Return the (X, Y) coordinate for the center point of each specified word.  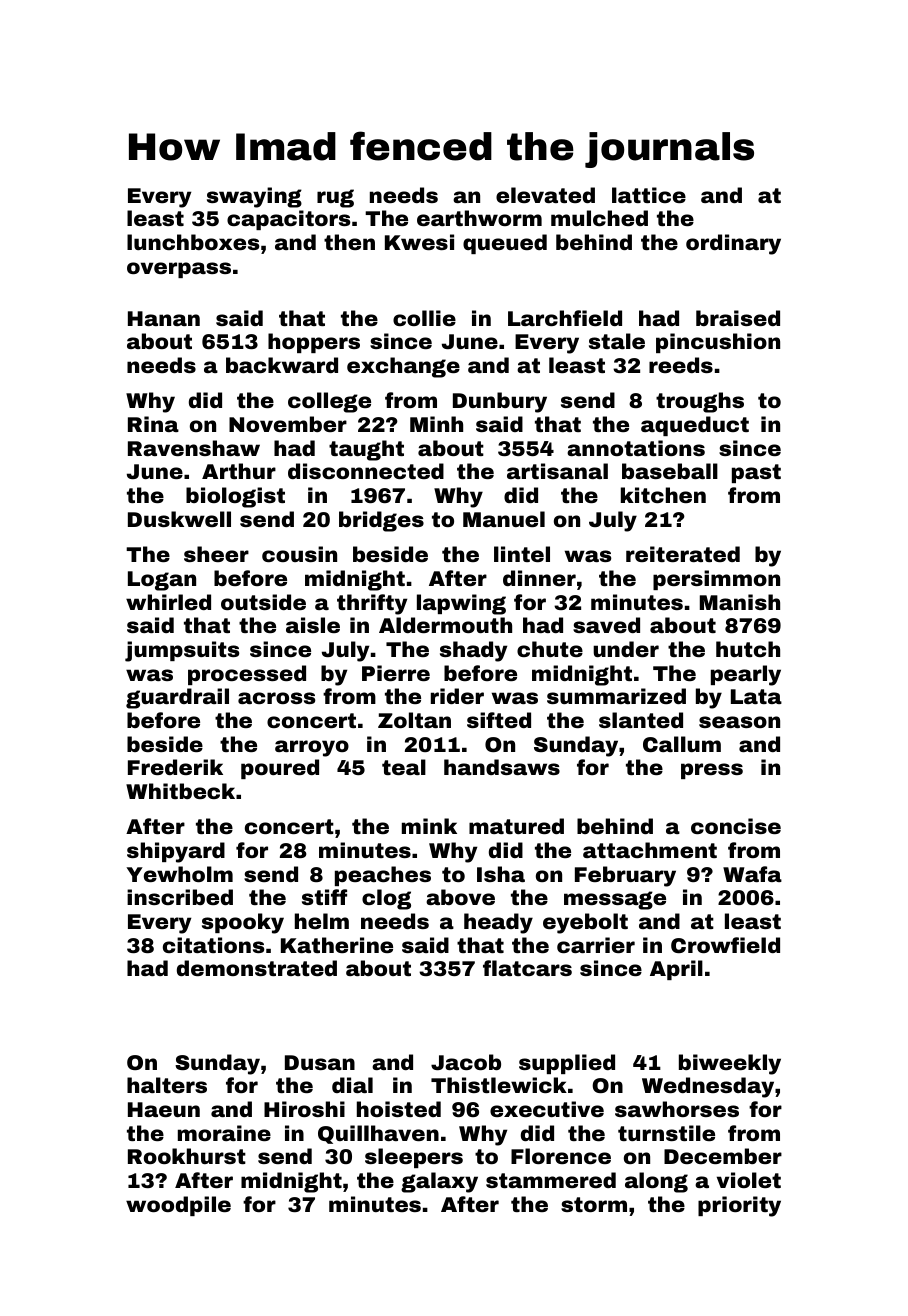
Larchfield (565, 318)
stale (617, 341)
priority (739, 1206)
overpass (179, 270)
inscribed (180, 897)
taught (366, 450)
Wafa (752, 874)
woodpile (178, 1206)
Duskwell (179, 519)
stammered (551, 1180)
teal (404, 767)
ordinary (733, 244)
